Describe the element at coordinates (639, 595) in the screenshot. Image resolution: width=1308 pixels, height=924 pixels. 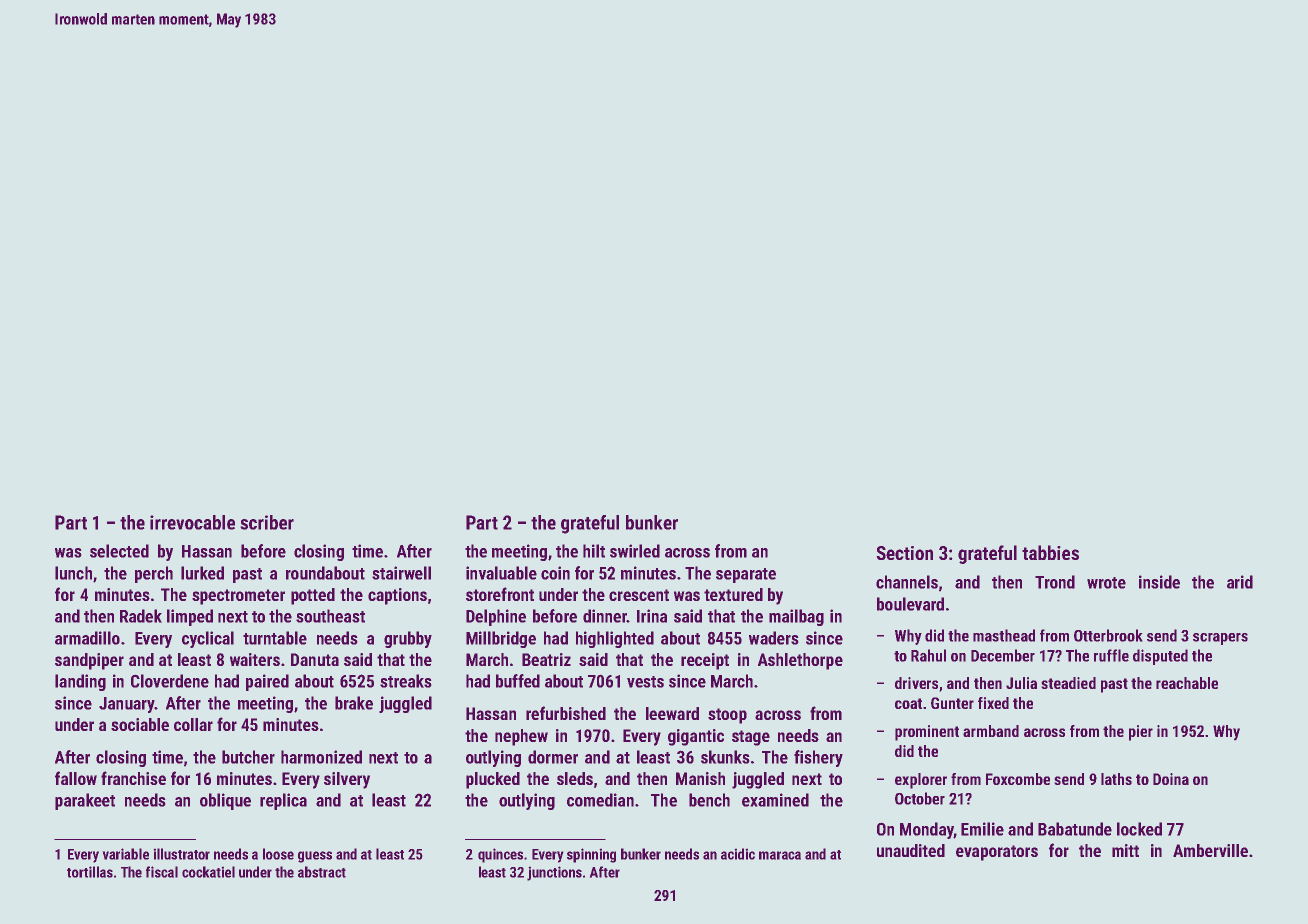
I see `crescent` at that location.
